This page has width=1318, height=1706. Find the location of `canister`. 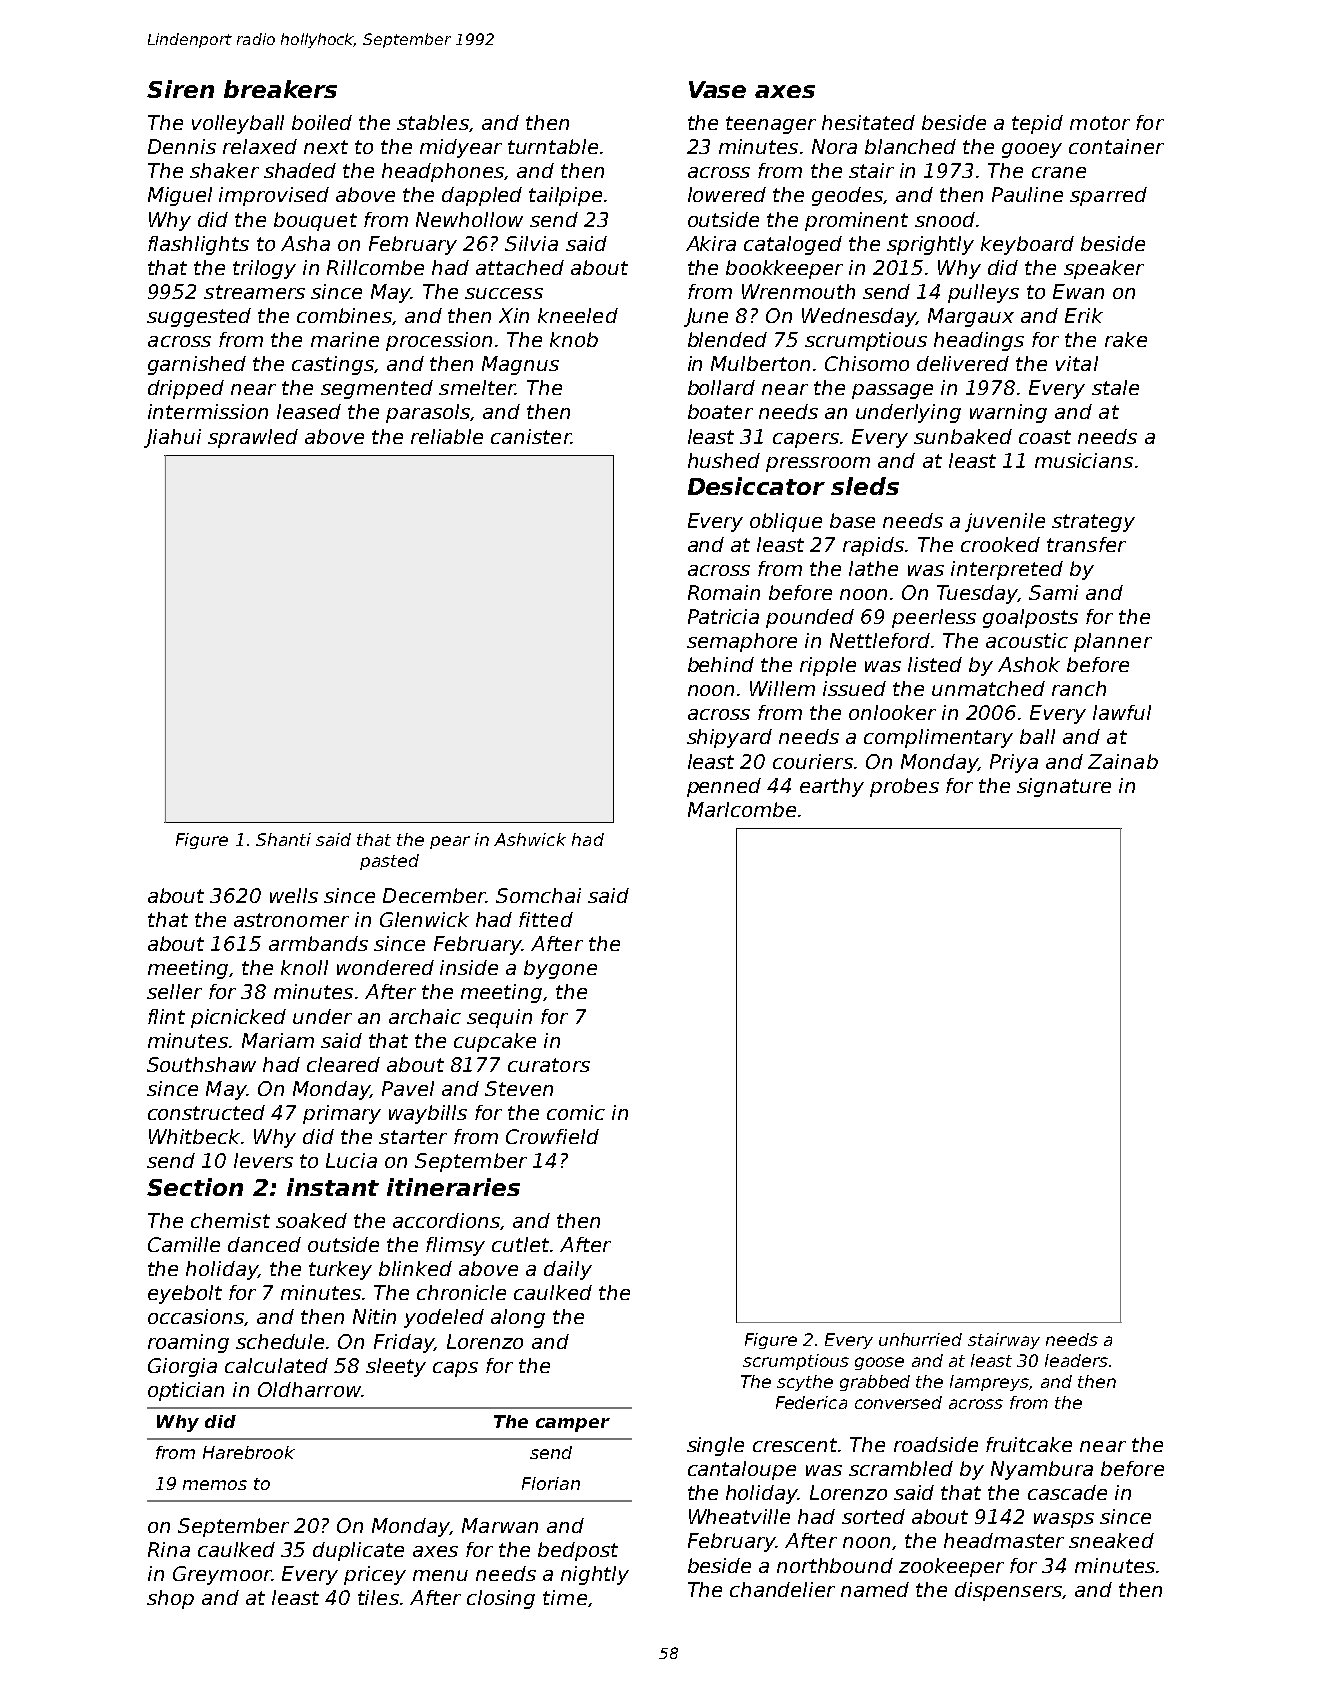

canister is located at coordinates (531, 436).
